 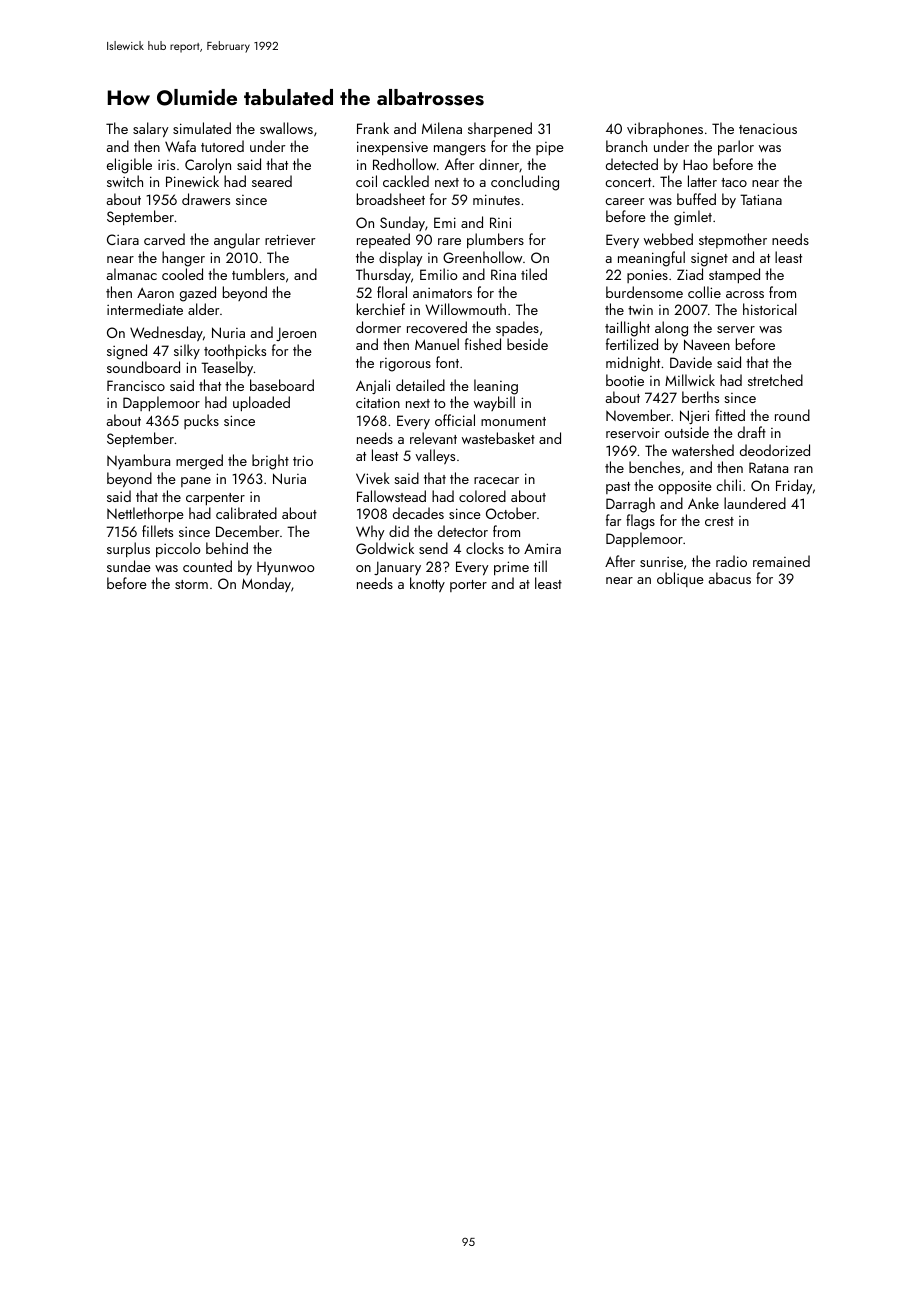 What do you see at coordinates (736, 147) in the document?
I see `parlor` at bounding box center [736, 147].
